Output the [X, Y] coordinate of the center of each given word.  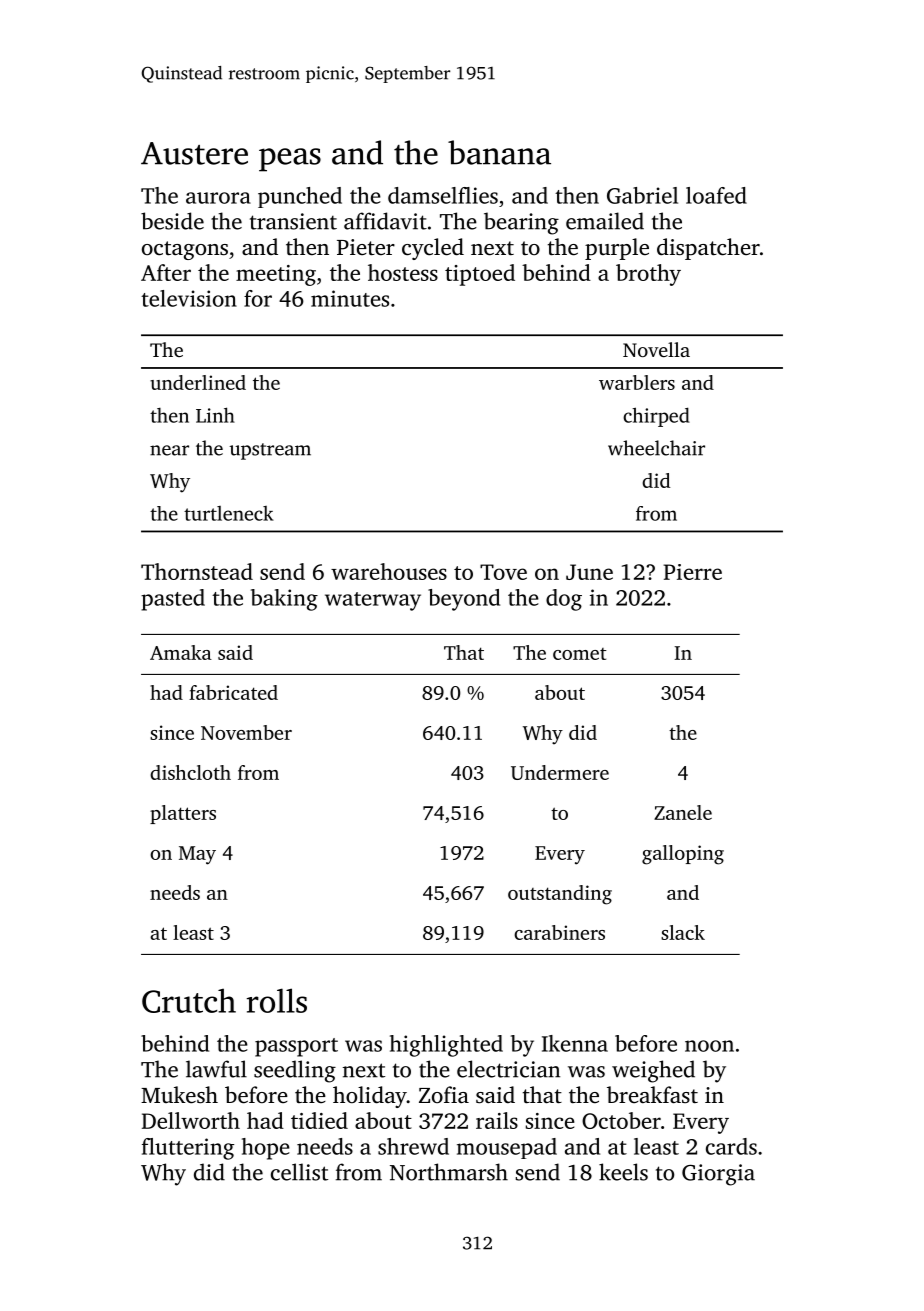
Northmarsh [449, 1172]
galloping [683, 855]
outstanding [560, 895]
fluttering [188, 1149]
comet [580, 654]
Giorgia [718, 1175]
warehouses [389, 571]
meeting [276, 275]
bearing [521, 223]
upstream [270, 451]
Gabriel [642, 195]
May [197, 855]
